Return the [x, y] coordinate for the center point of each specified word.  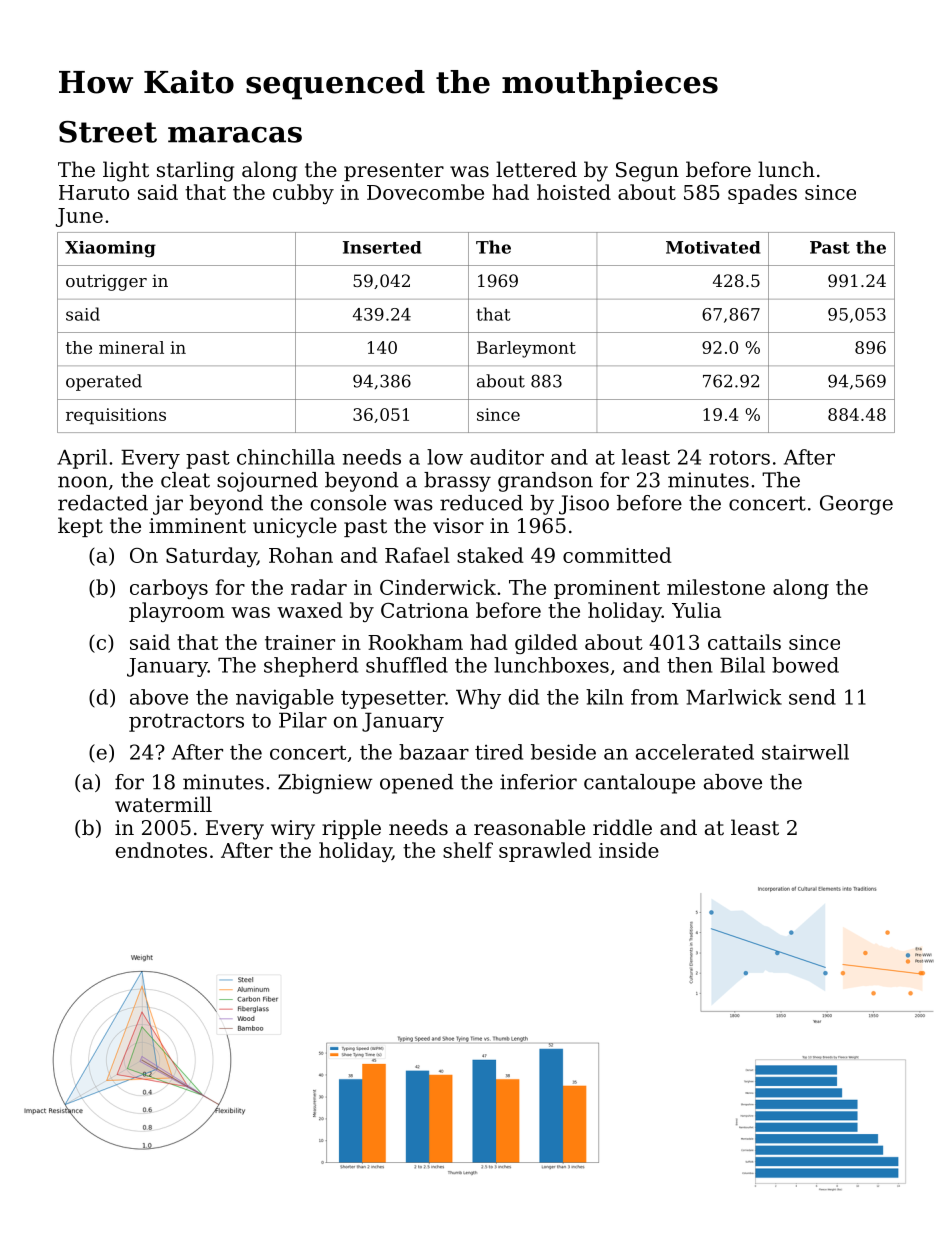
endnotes [161, 850]
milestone [716, 587]
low [445, 457]
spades [762, 194]
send [812, 697]
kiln [604, 697]
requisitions [116, 416]
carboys [169, 589]
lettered [536, 169]
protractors [186, 722]
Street [108, 132]
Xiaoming [110, 249]
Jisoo [584, 505]
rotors [739, 457]
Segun [647, 172]
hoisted [574, 192]
